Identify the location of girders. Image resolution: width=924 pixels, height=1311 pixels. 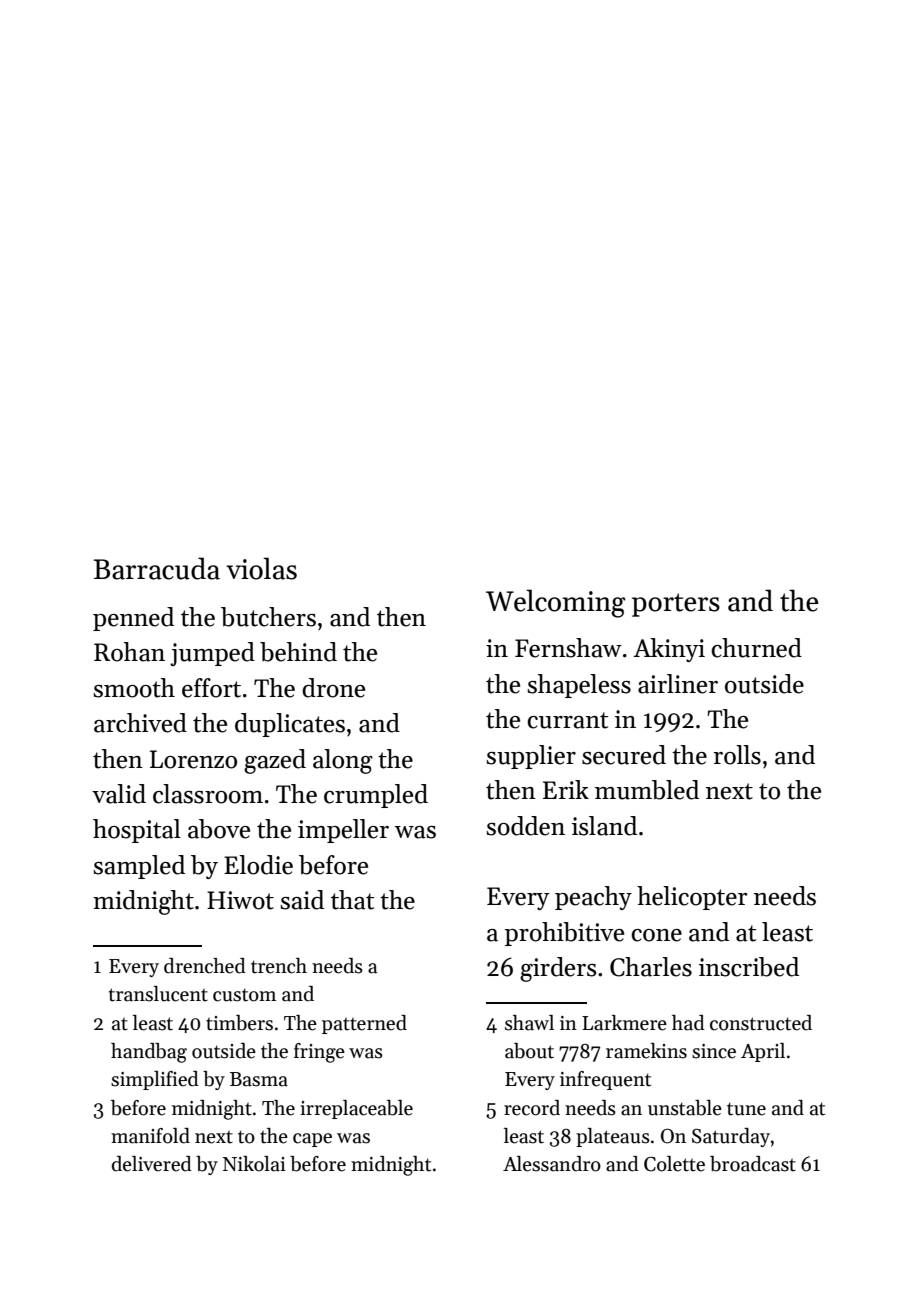
(558, 969).
